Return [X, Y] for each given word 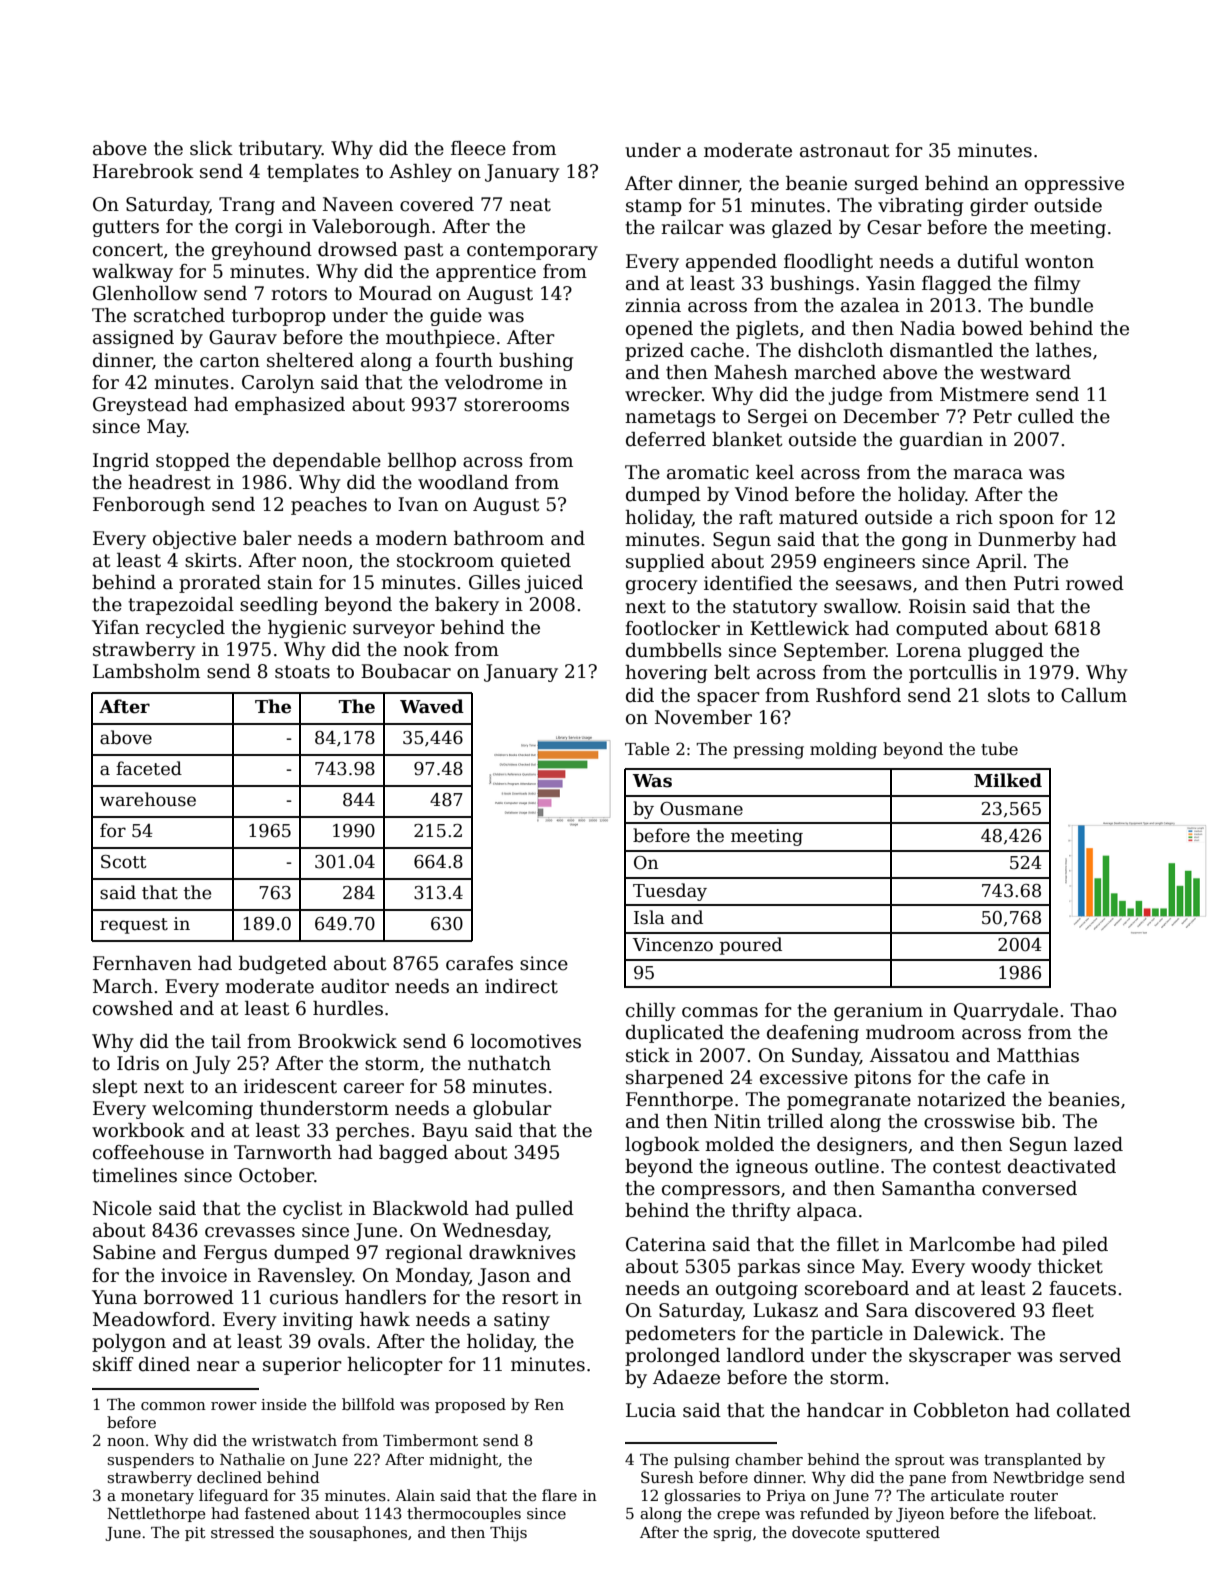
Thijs [508, 1534]
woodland [463, 482]
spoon [1026, 521]
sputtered [903, 1533]
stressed [243, 1532]
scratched [179, 315]
